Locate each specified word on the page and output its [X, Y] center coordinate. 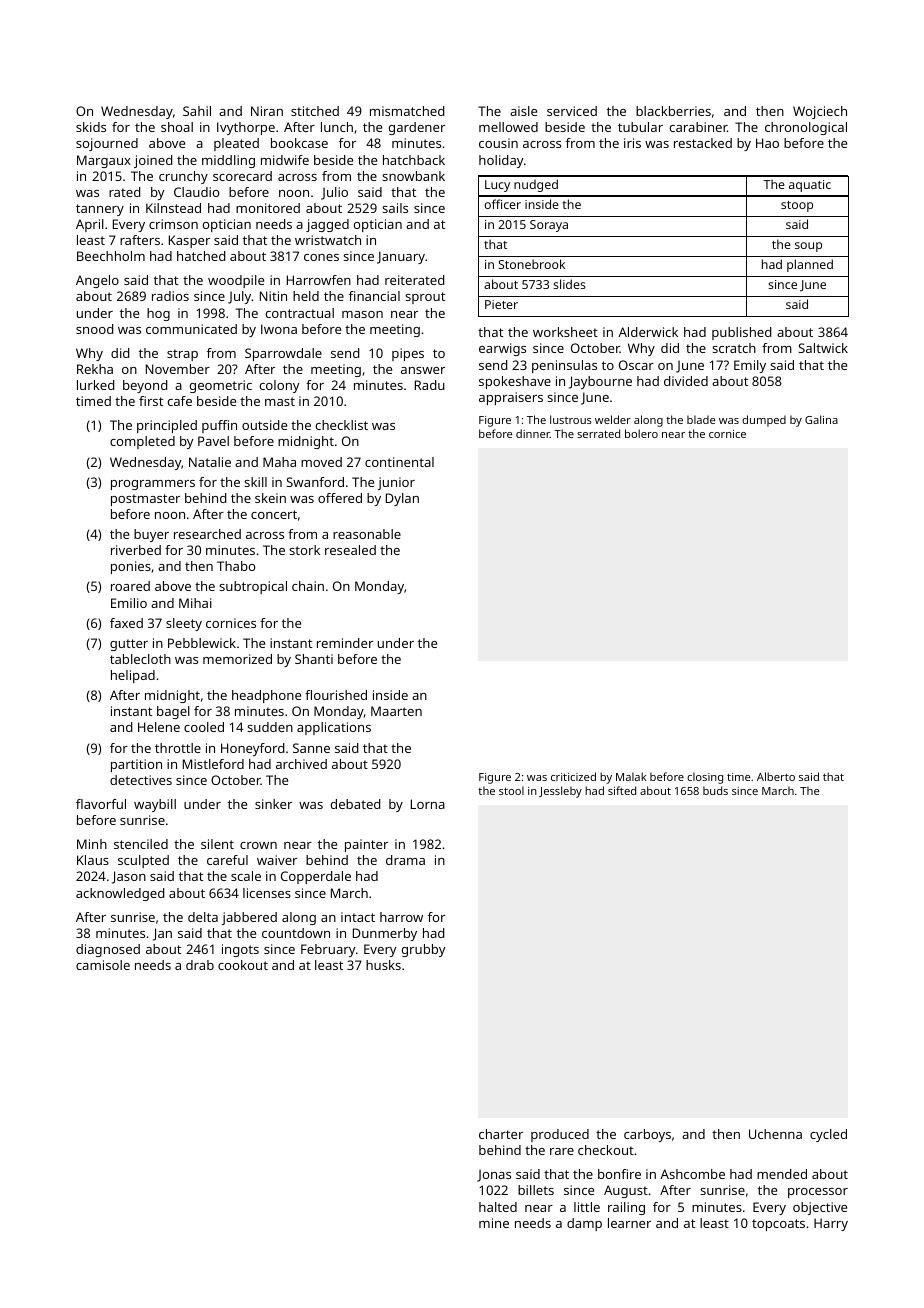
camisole [103, 965]
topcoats [778, 1225]
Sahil [197, 111]
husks [383, 965]
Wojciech [820, 112]
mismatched [407, 111]
